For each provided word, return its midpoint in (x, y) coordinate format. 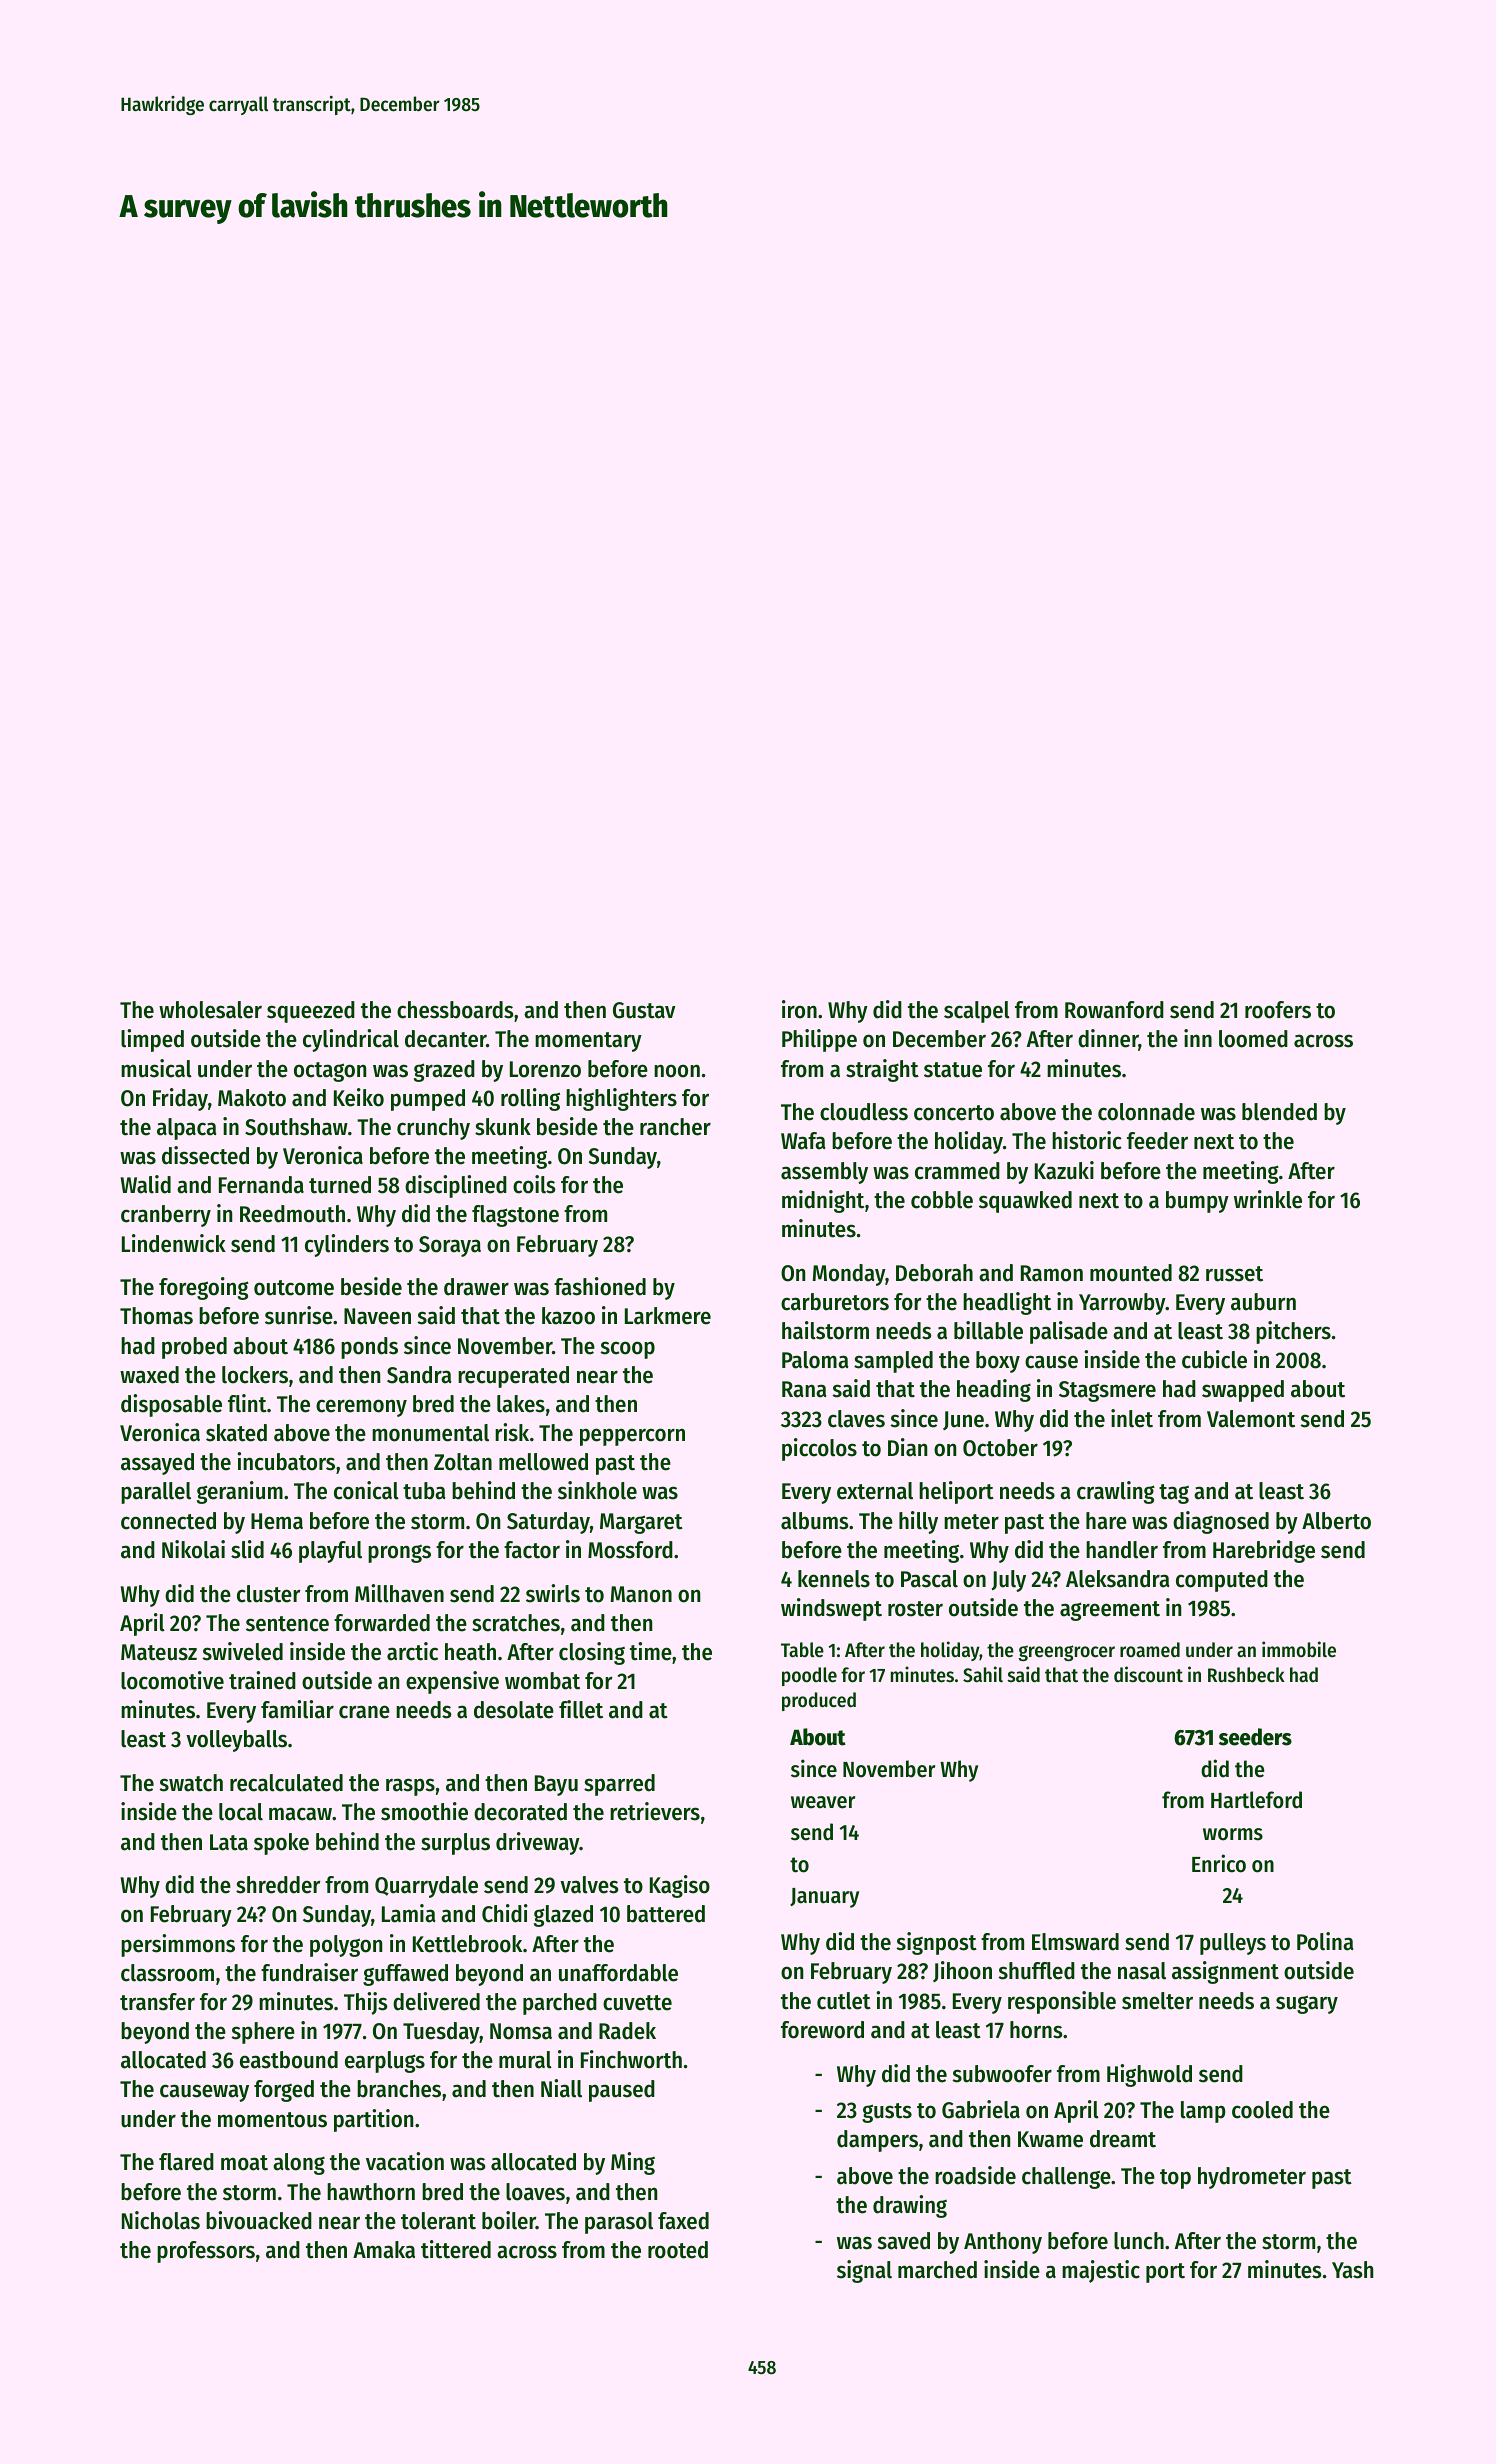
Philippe (819, 1040)
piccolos (819, 1449)
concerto (954, 1113)
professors (206, 2252)
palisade (1069, 1332)
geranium (240, 1492)
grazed (444, 1071)
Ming (633, 2163)
